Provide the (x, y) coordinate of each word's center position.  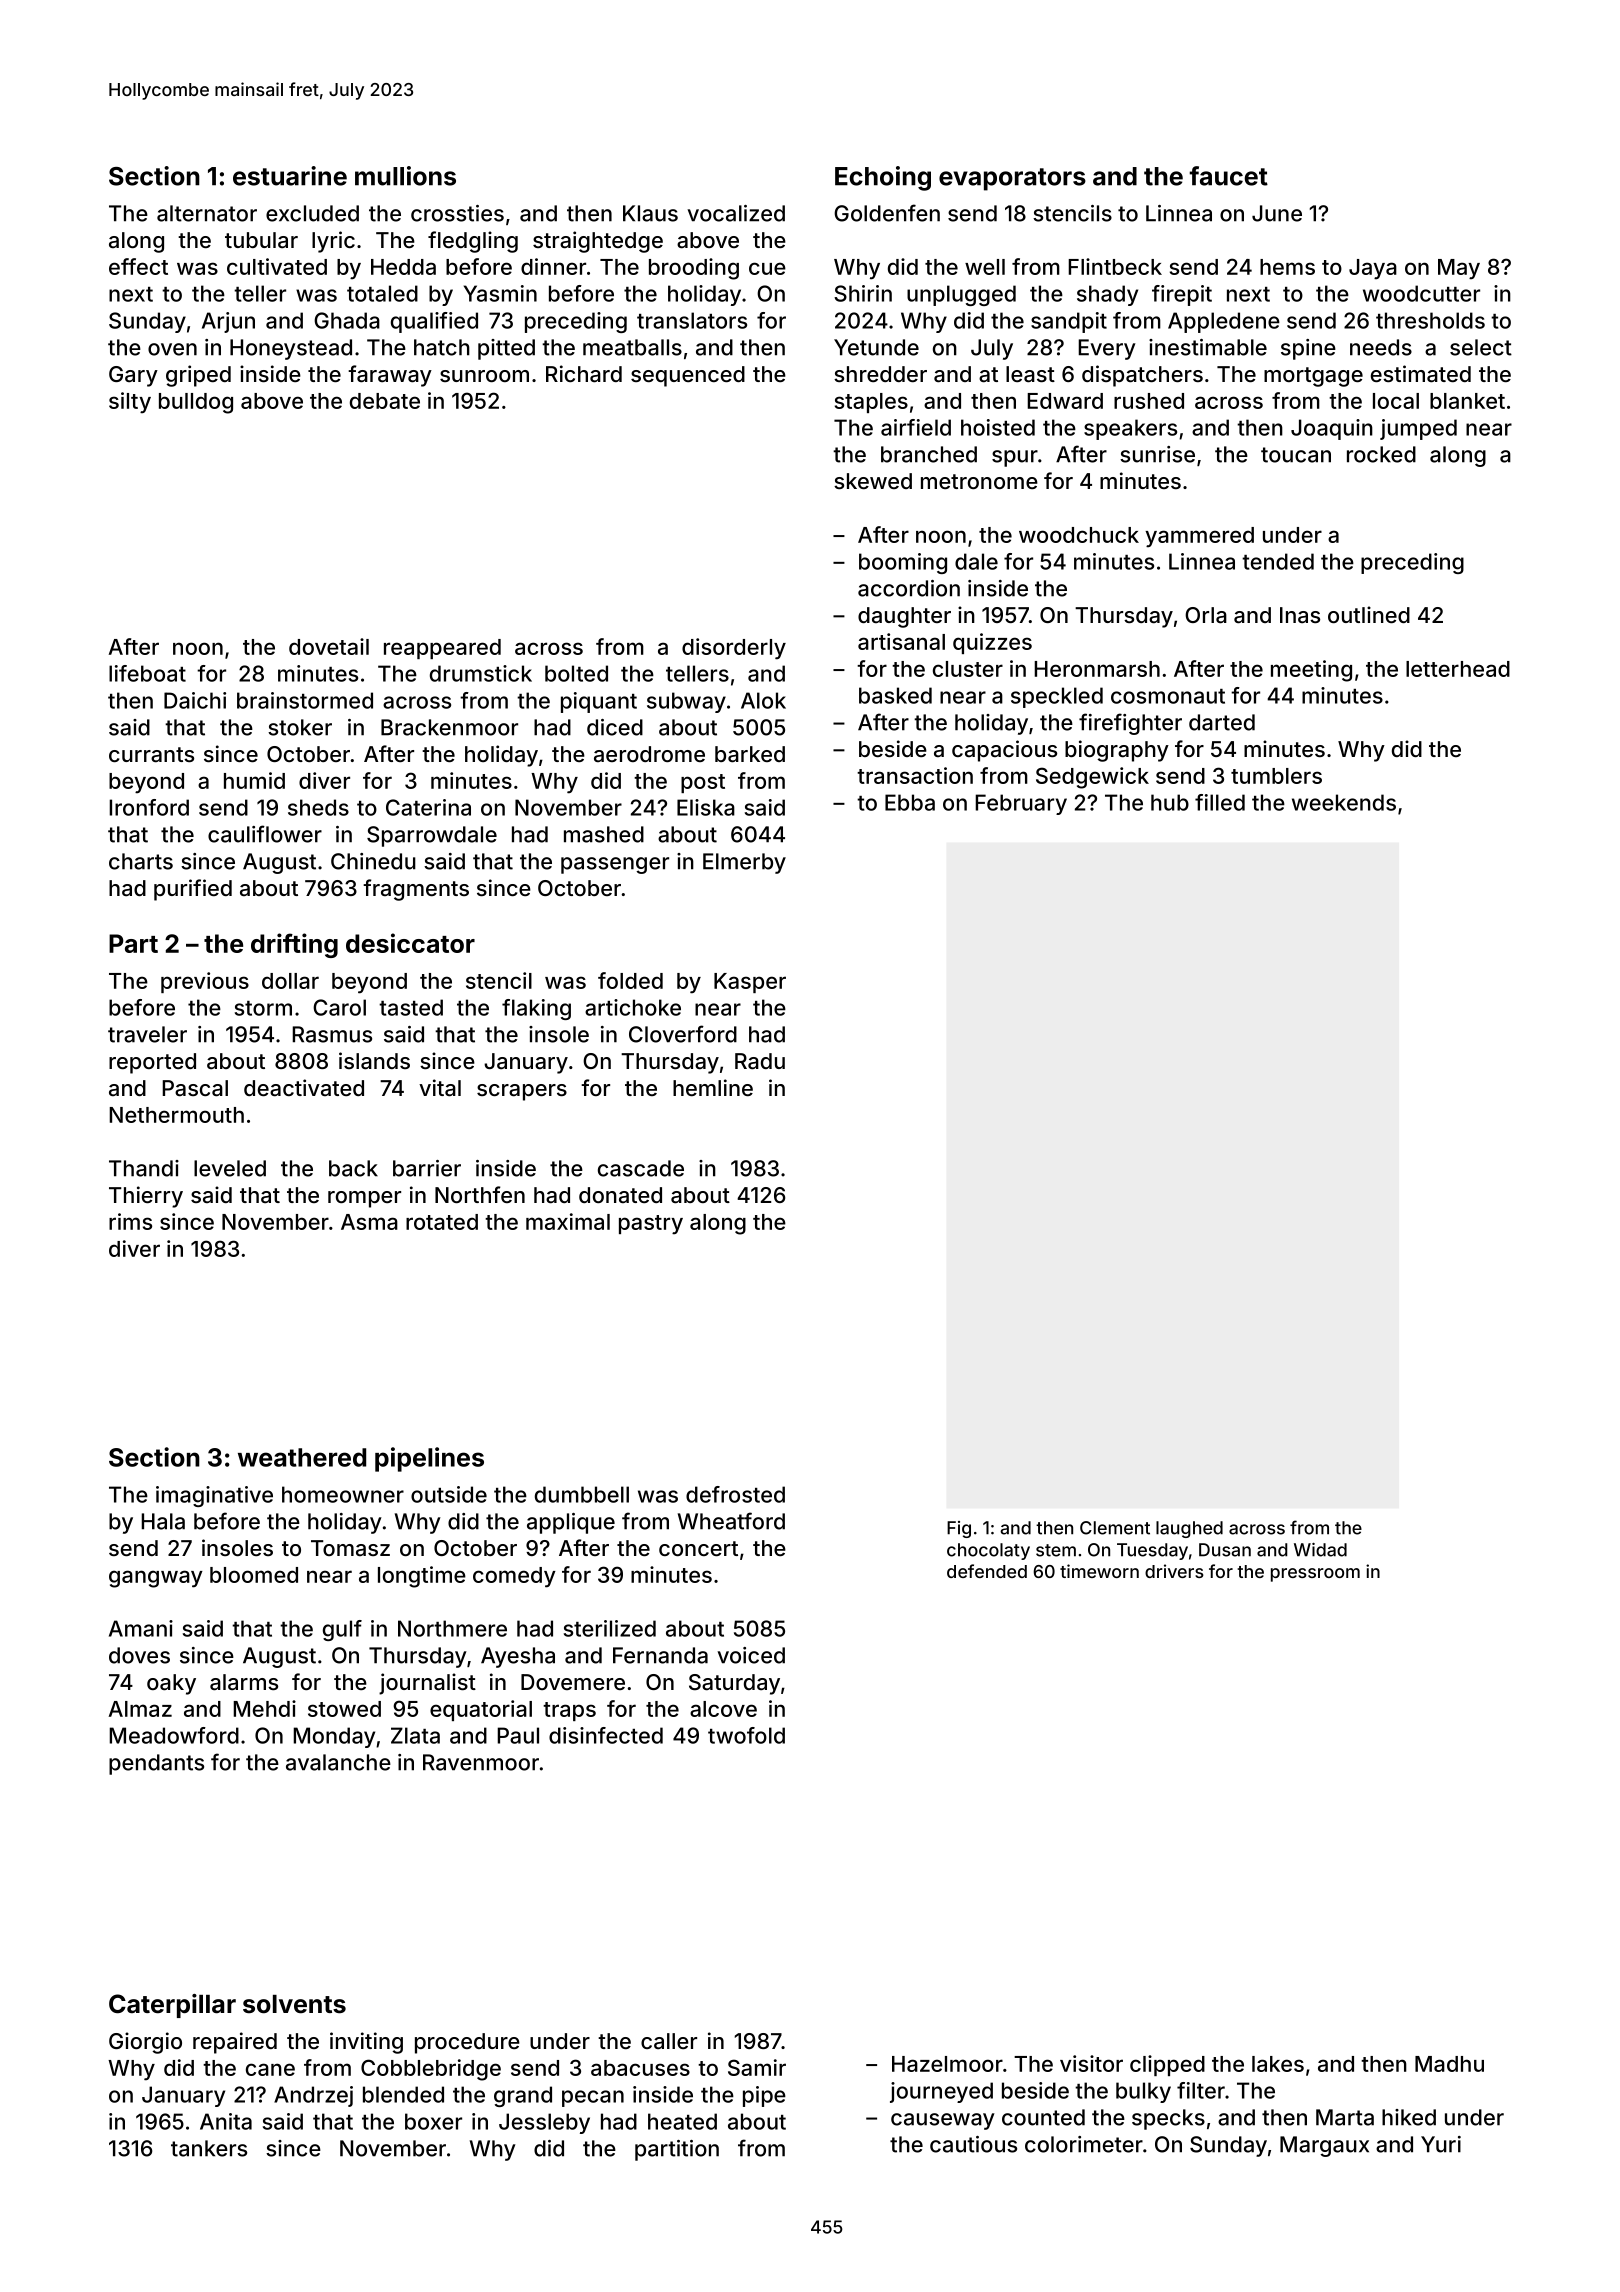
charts (141, 861)
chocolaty (988, 1551)
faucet (1228, 176)
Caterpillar (172, 2006)
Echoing (883, 178)
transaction (915, 775)
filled (1220, 802)
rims (130, 1221)
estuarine (290, 176)
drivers (1174, 1571)
